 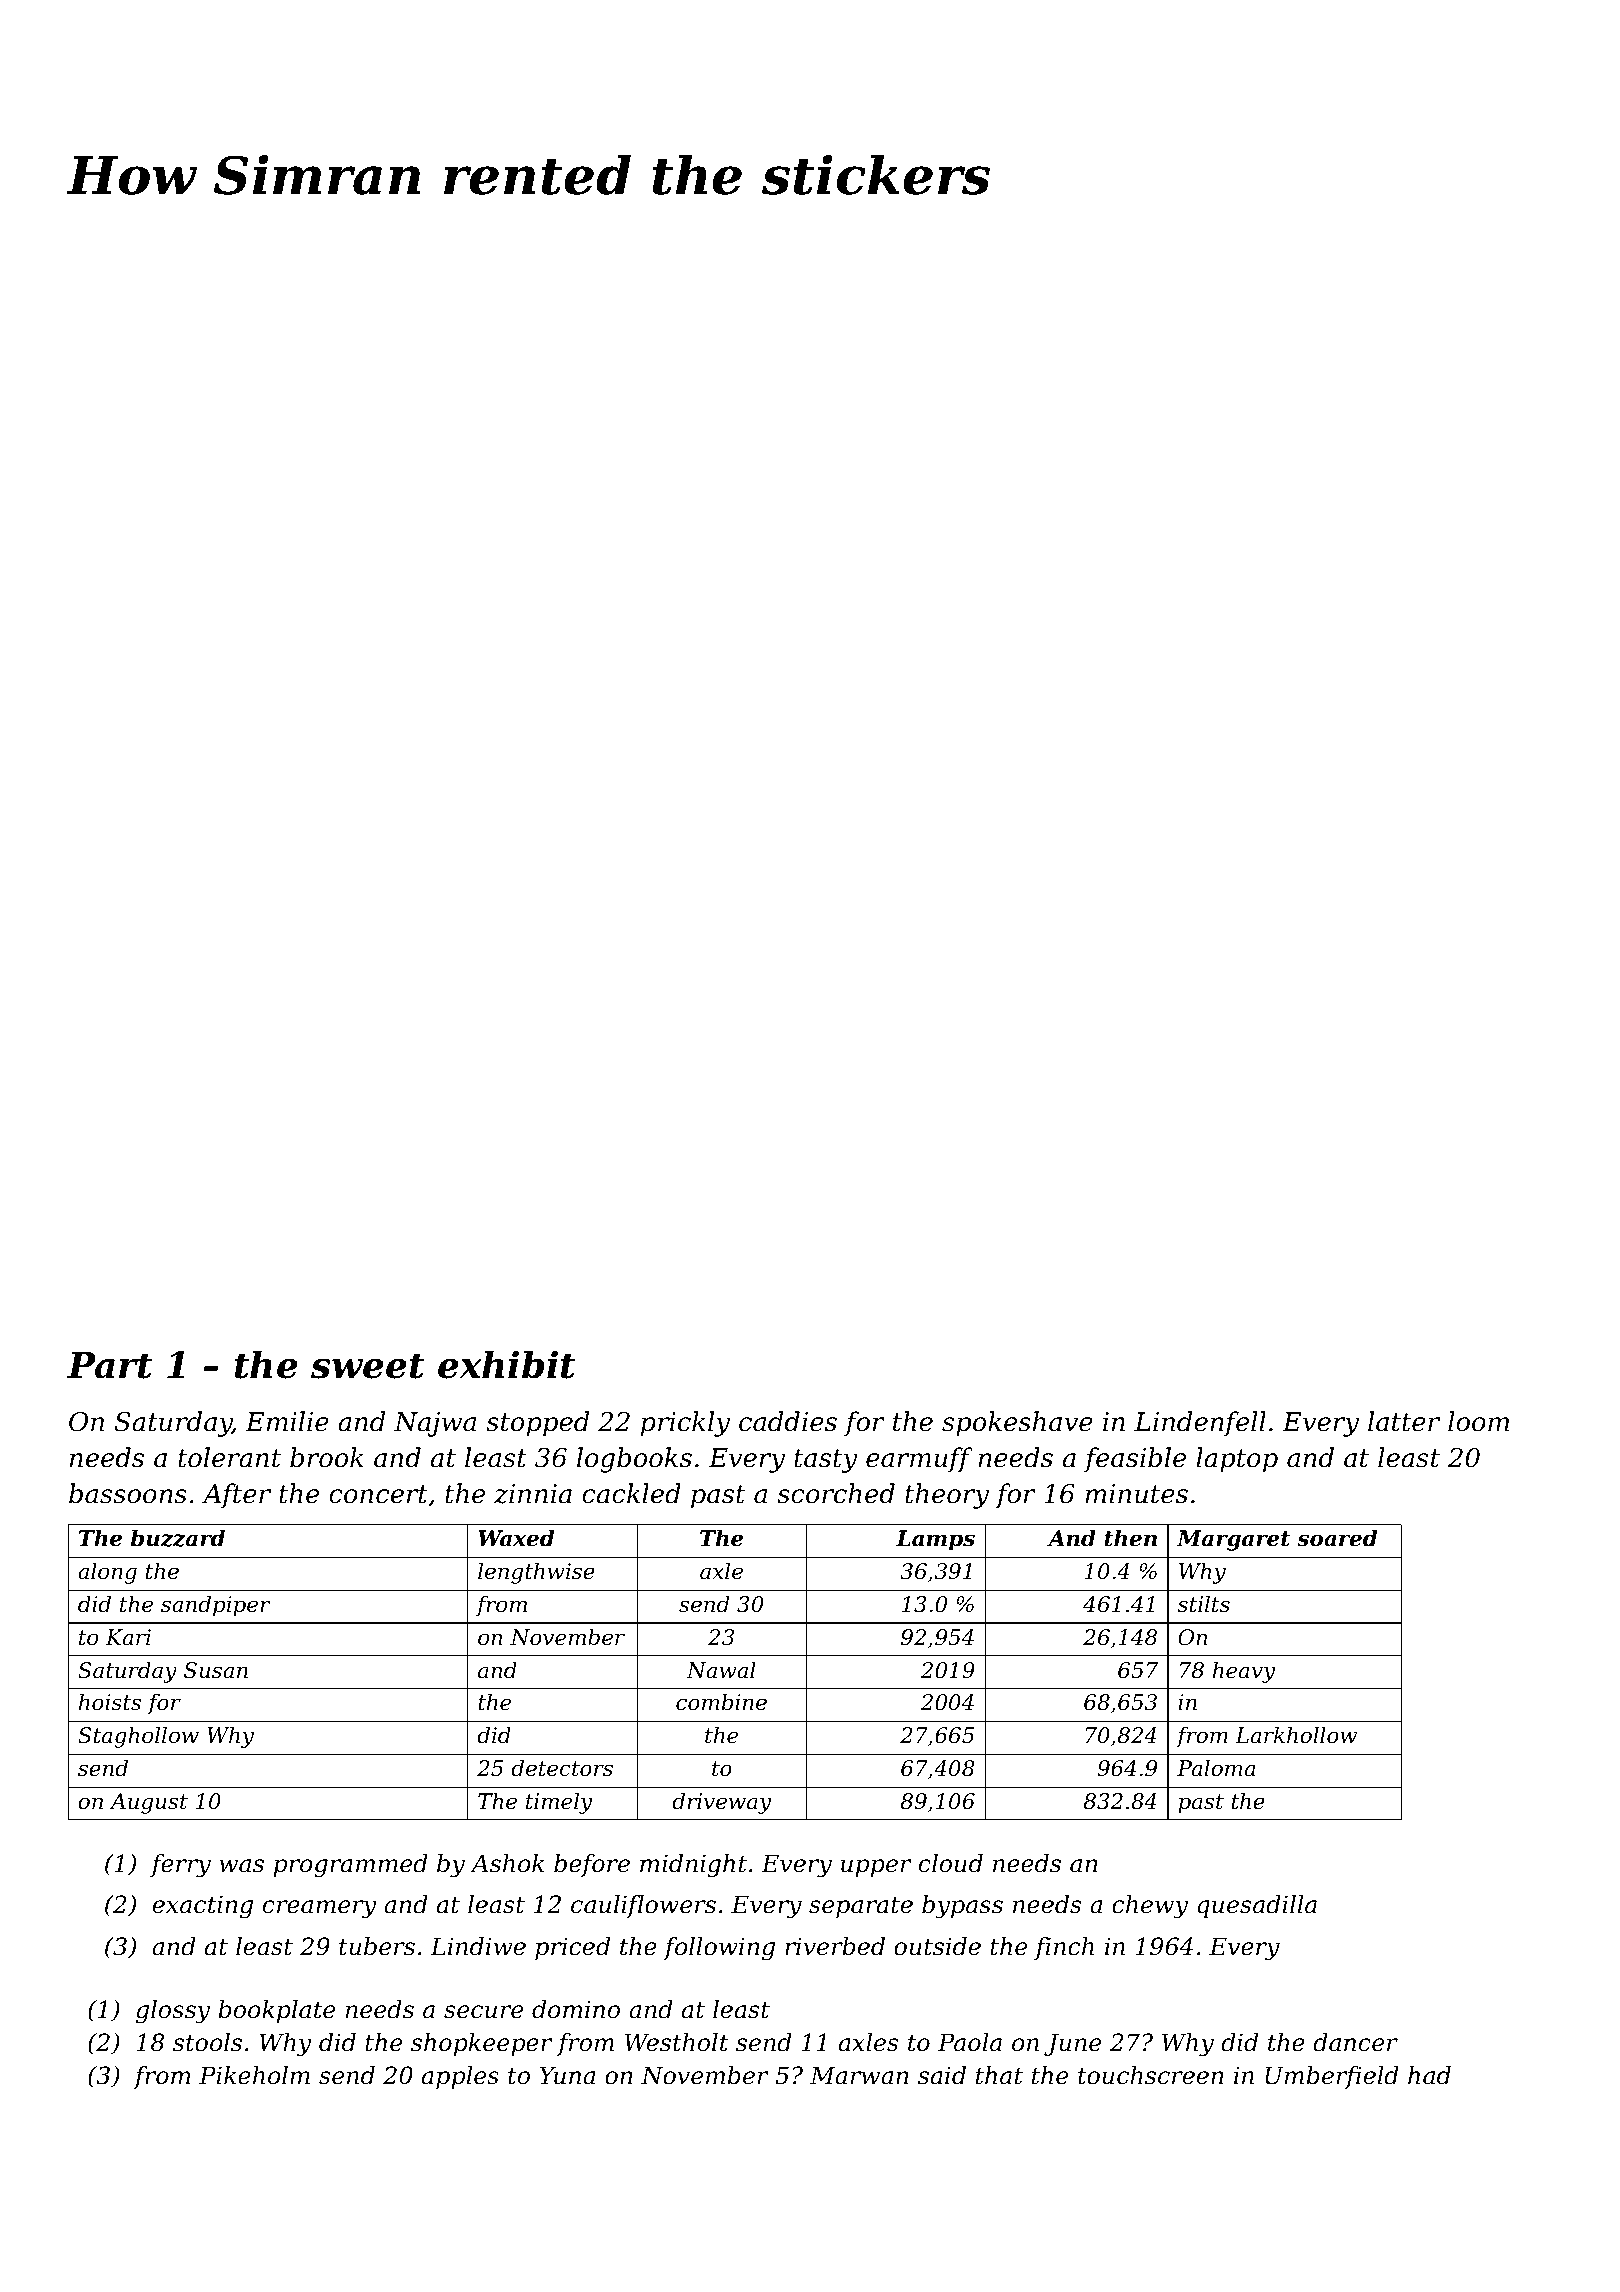 I want to click on cloud, so click(x=951, y=1863).
